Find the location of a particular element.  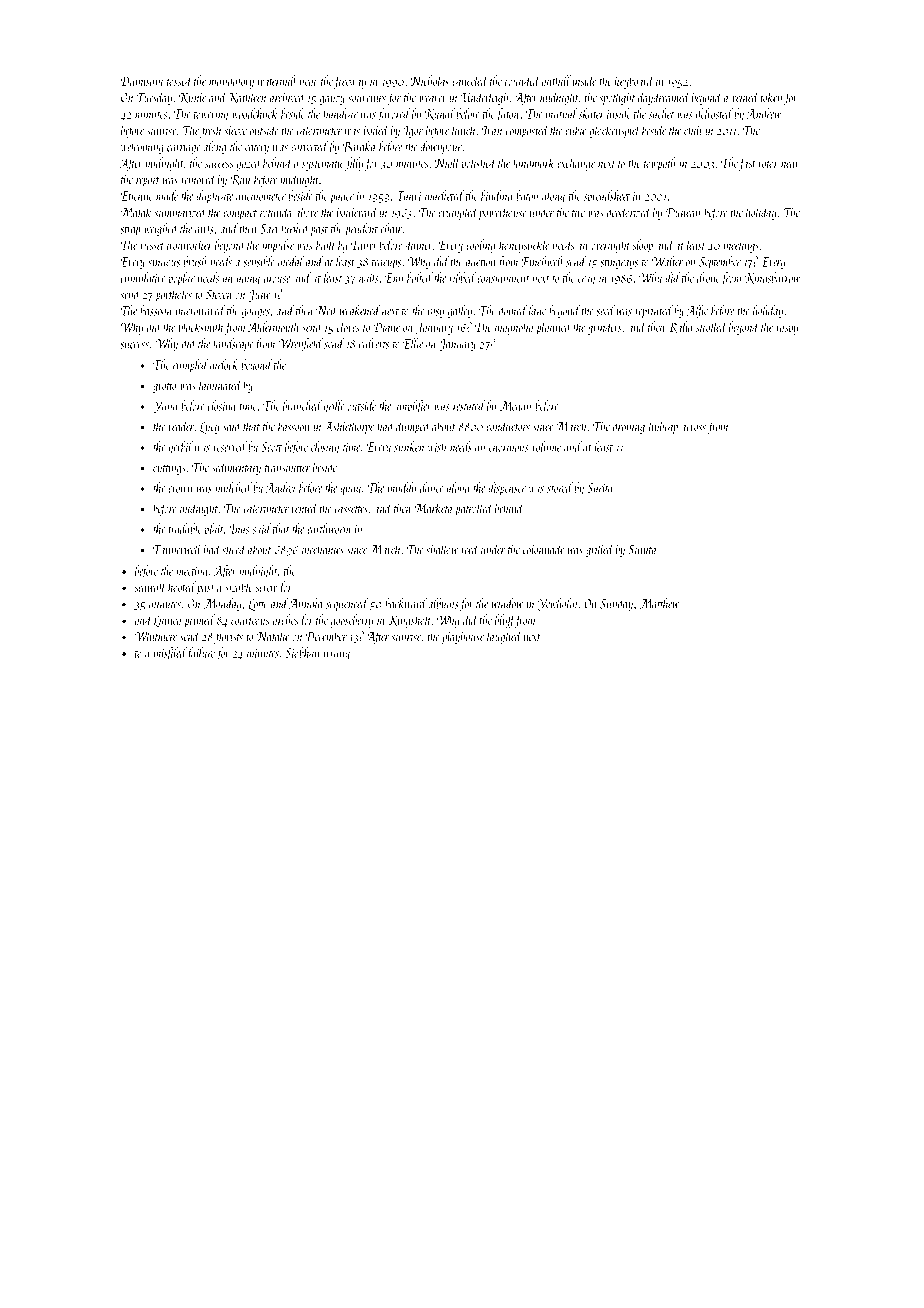

misfiled is located at coordinates (170, 654).
